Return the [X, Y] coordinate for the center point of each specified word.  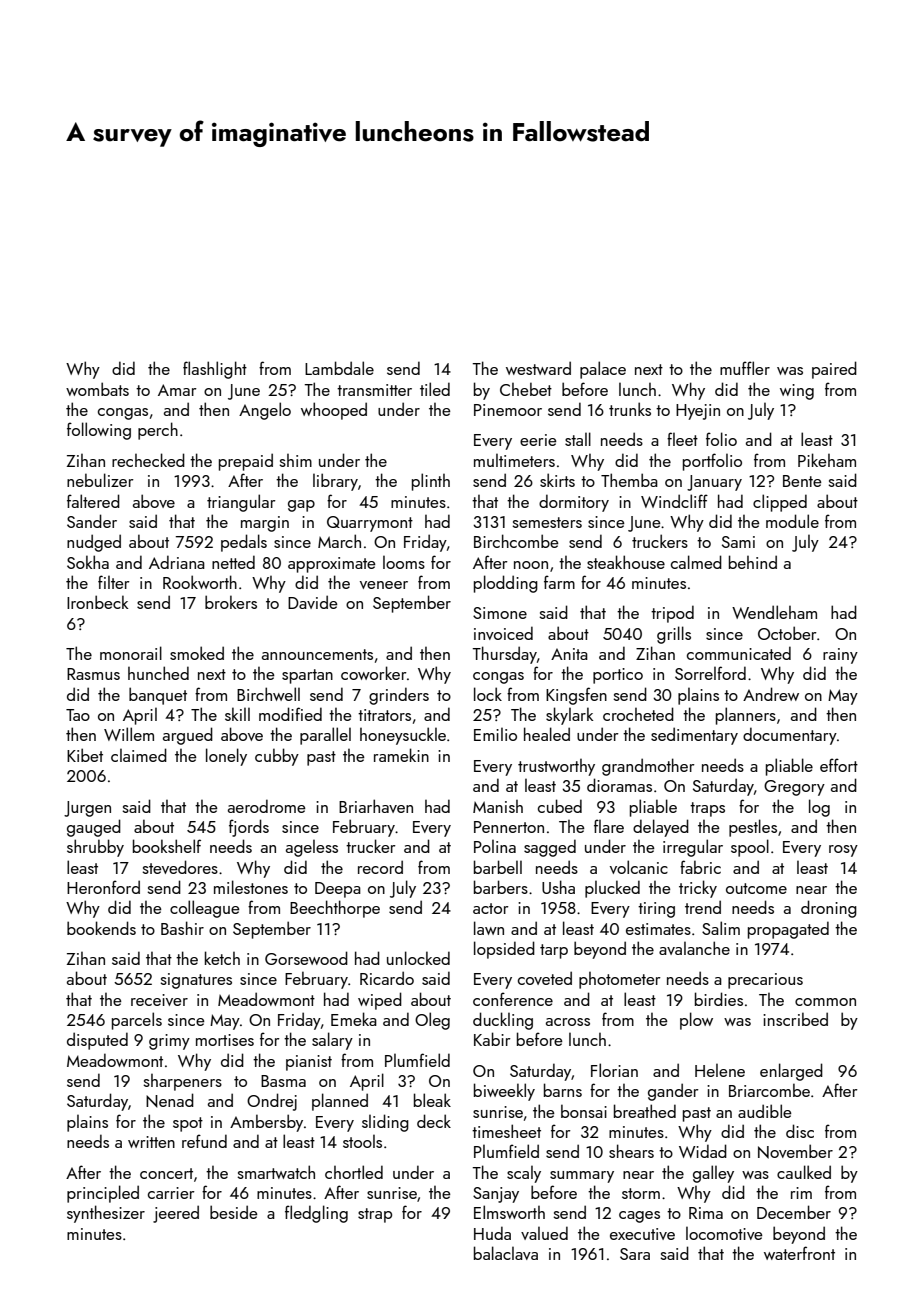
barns [563, 1090]
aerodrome [267, 806]
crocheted [638, 714]
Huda [492, 1233]
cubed [560, 806]
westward [538, 368]
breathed [645, 1111]
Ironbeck [97, 602]
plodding [506, 584]
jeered [176, 1214]
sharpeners [182, 1082]
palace [603, 370]
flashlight [215, 370]
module [792, 521]
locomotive [724, 1233]
